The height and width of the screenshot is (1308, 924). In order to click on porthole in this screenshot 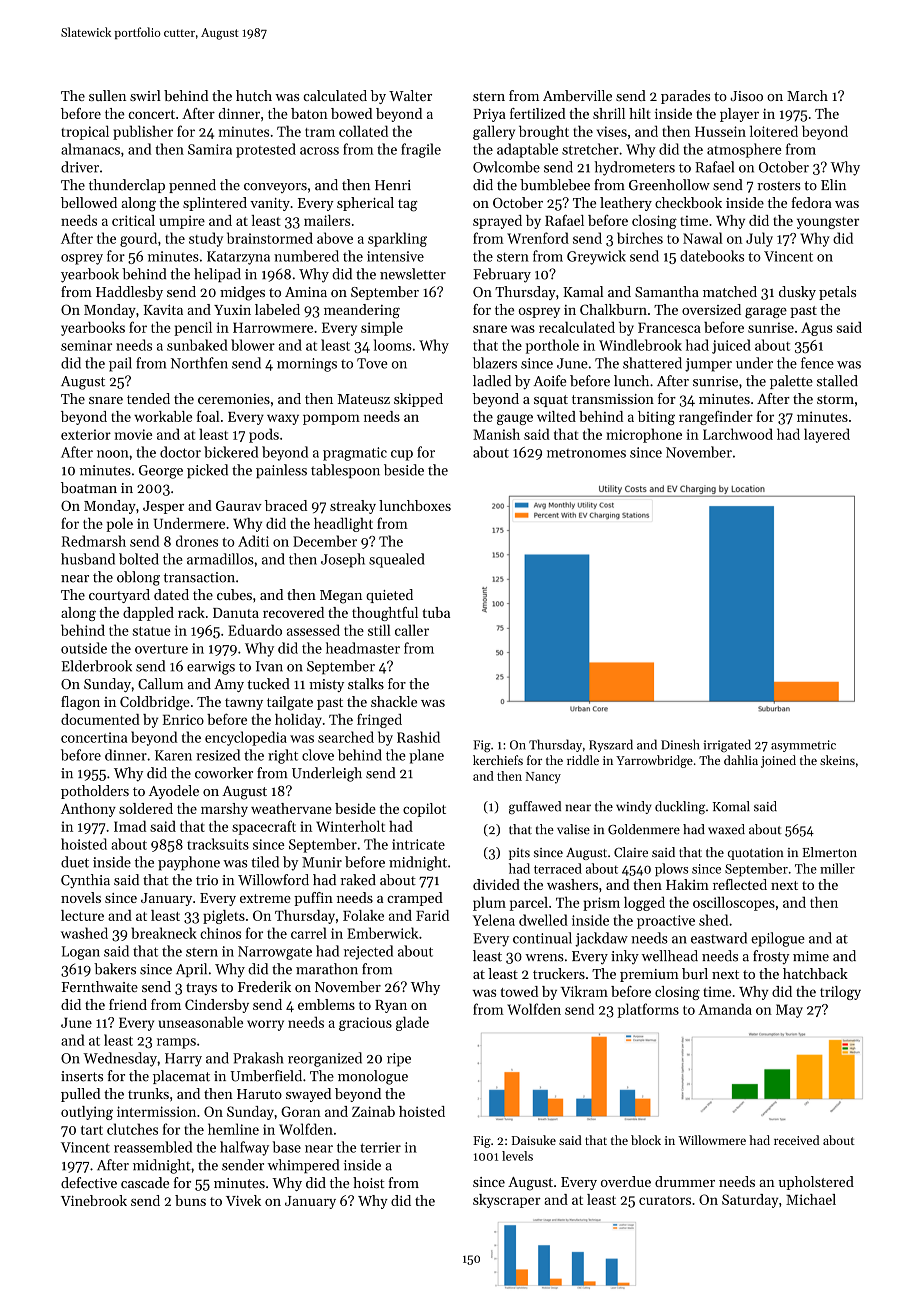, I will do `click(552, 346)`.
